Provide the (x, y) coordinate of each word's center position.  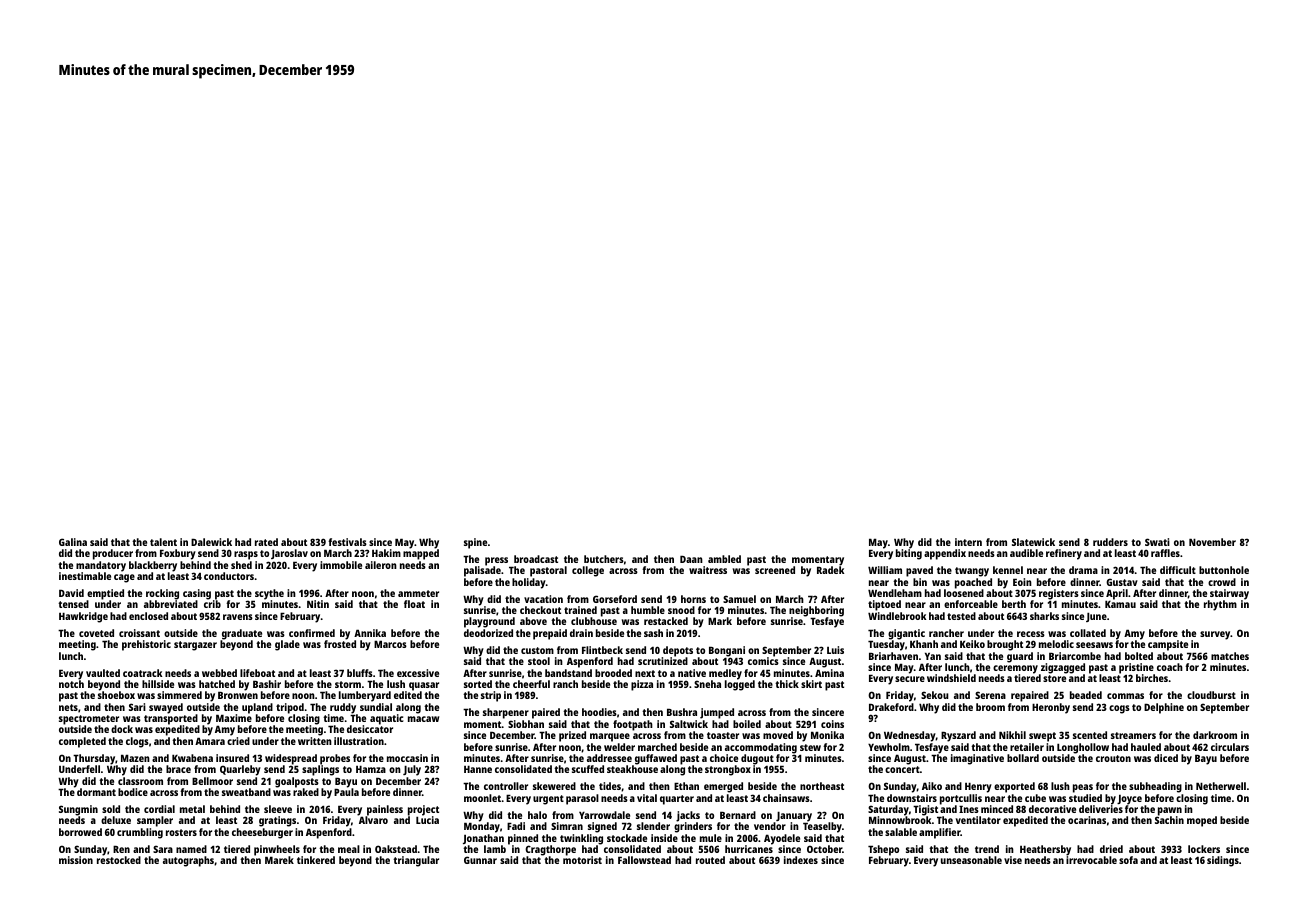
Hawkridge (83, 617)
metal (192, 809)
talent (163, 542)
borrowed (80, 832)
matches (1230, 656)
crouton (1113, 758)
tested (961, 616)
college (588, 571)
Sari (137, 707)
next (645, 673)
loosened (964, 593)
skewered (554, 786)
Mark (720, 621)
